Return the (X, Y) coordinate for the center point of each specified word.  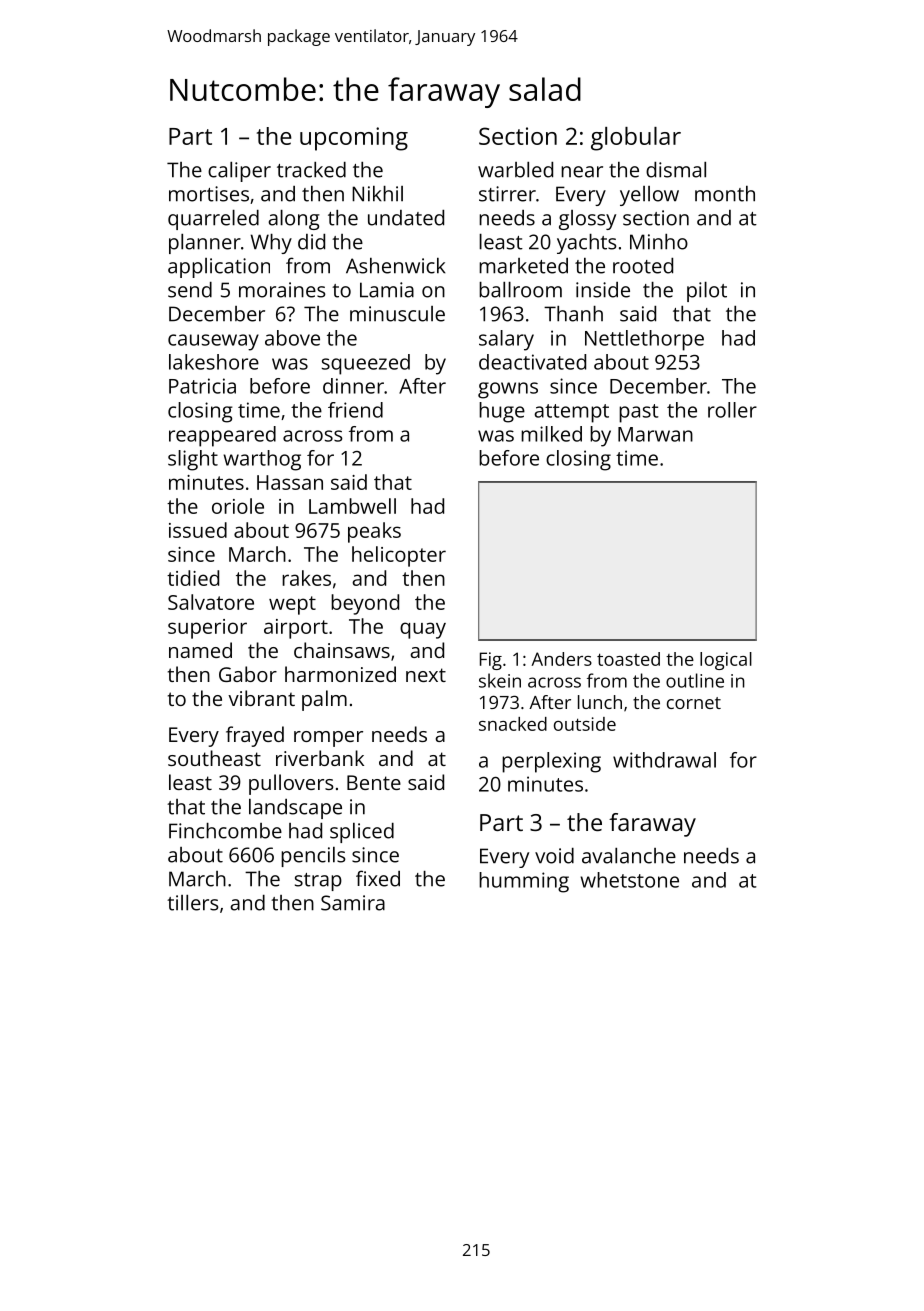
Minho (659, 242)
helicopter (399, 556)
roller (732, 410)
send (190, 290)
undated (406, 218)
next (426, 675)
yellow (649, 196)
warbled (515, 170)
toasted (628, 659)
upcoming (354, 139)
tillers (193, 903)
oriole (238, 506)
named (200, 650)
